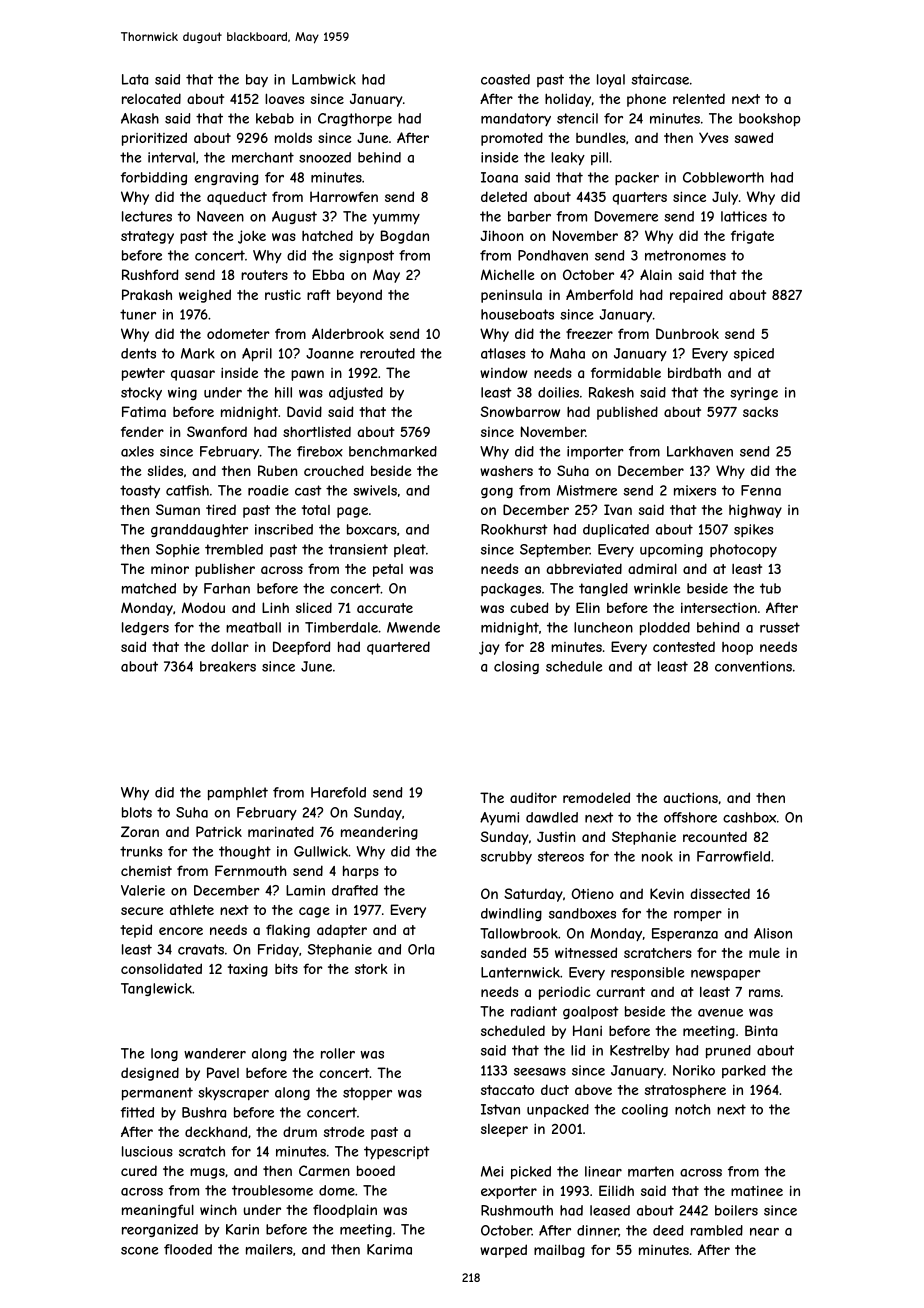  I want to click on mule, so click(764, 952).
